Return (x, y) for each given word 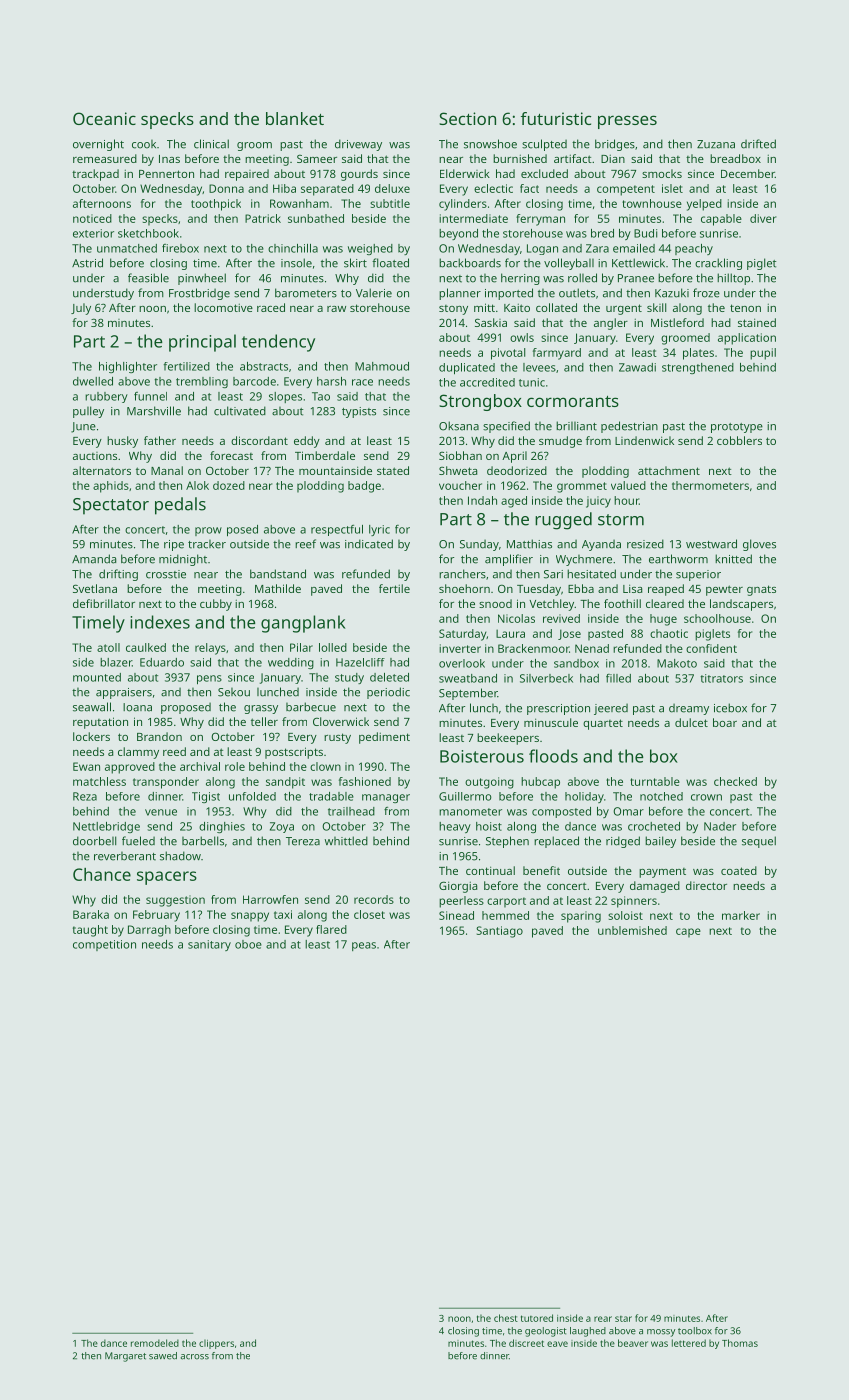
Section (467, 118)
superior (698, 575)
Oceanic (104, 118)
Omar (628, 811)
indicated (369, 544)
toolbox (695, 1331)
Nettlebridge (106, 827)
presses (627, 122)
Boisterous (482, 756)
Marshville (154, 411)
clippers (216, 1344)
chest (506, 1318)
